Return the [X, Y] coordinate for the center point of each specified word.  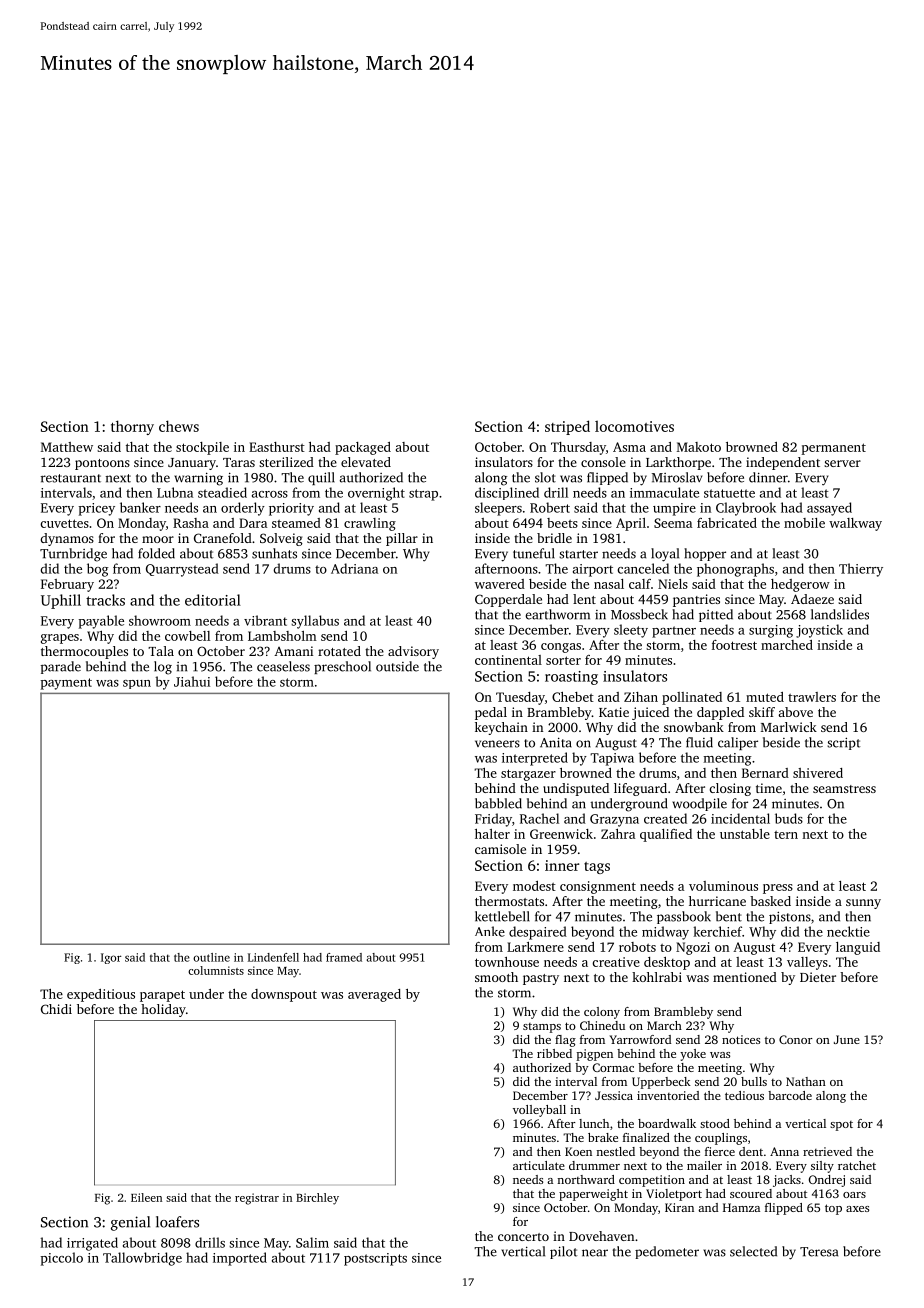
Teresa [819, 1252]
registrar [257, 1199]
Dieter [818, 977]
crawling [370, 524]
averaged [374, 995]
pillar [402, 539]
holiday [163, 1010]
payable [101, 622]
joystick [819, 631]
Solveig [281, 539]
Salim [312, 1242]
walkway [855, 524]
